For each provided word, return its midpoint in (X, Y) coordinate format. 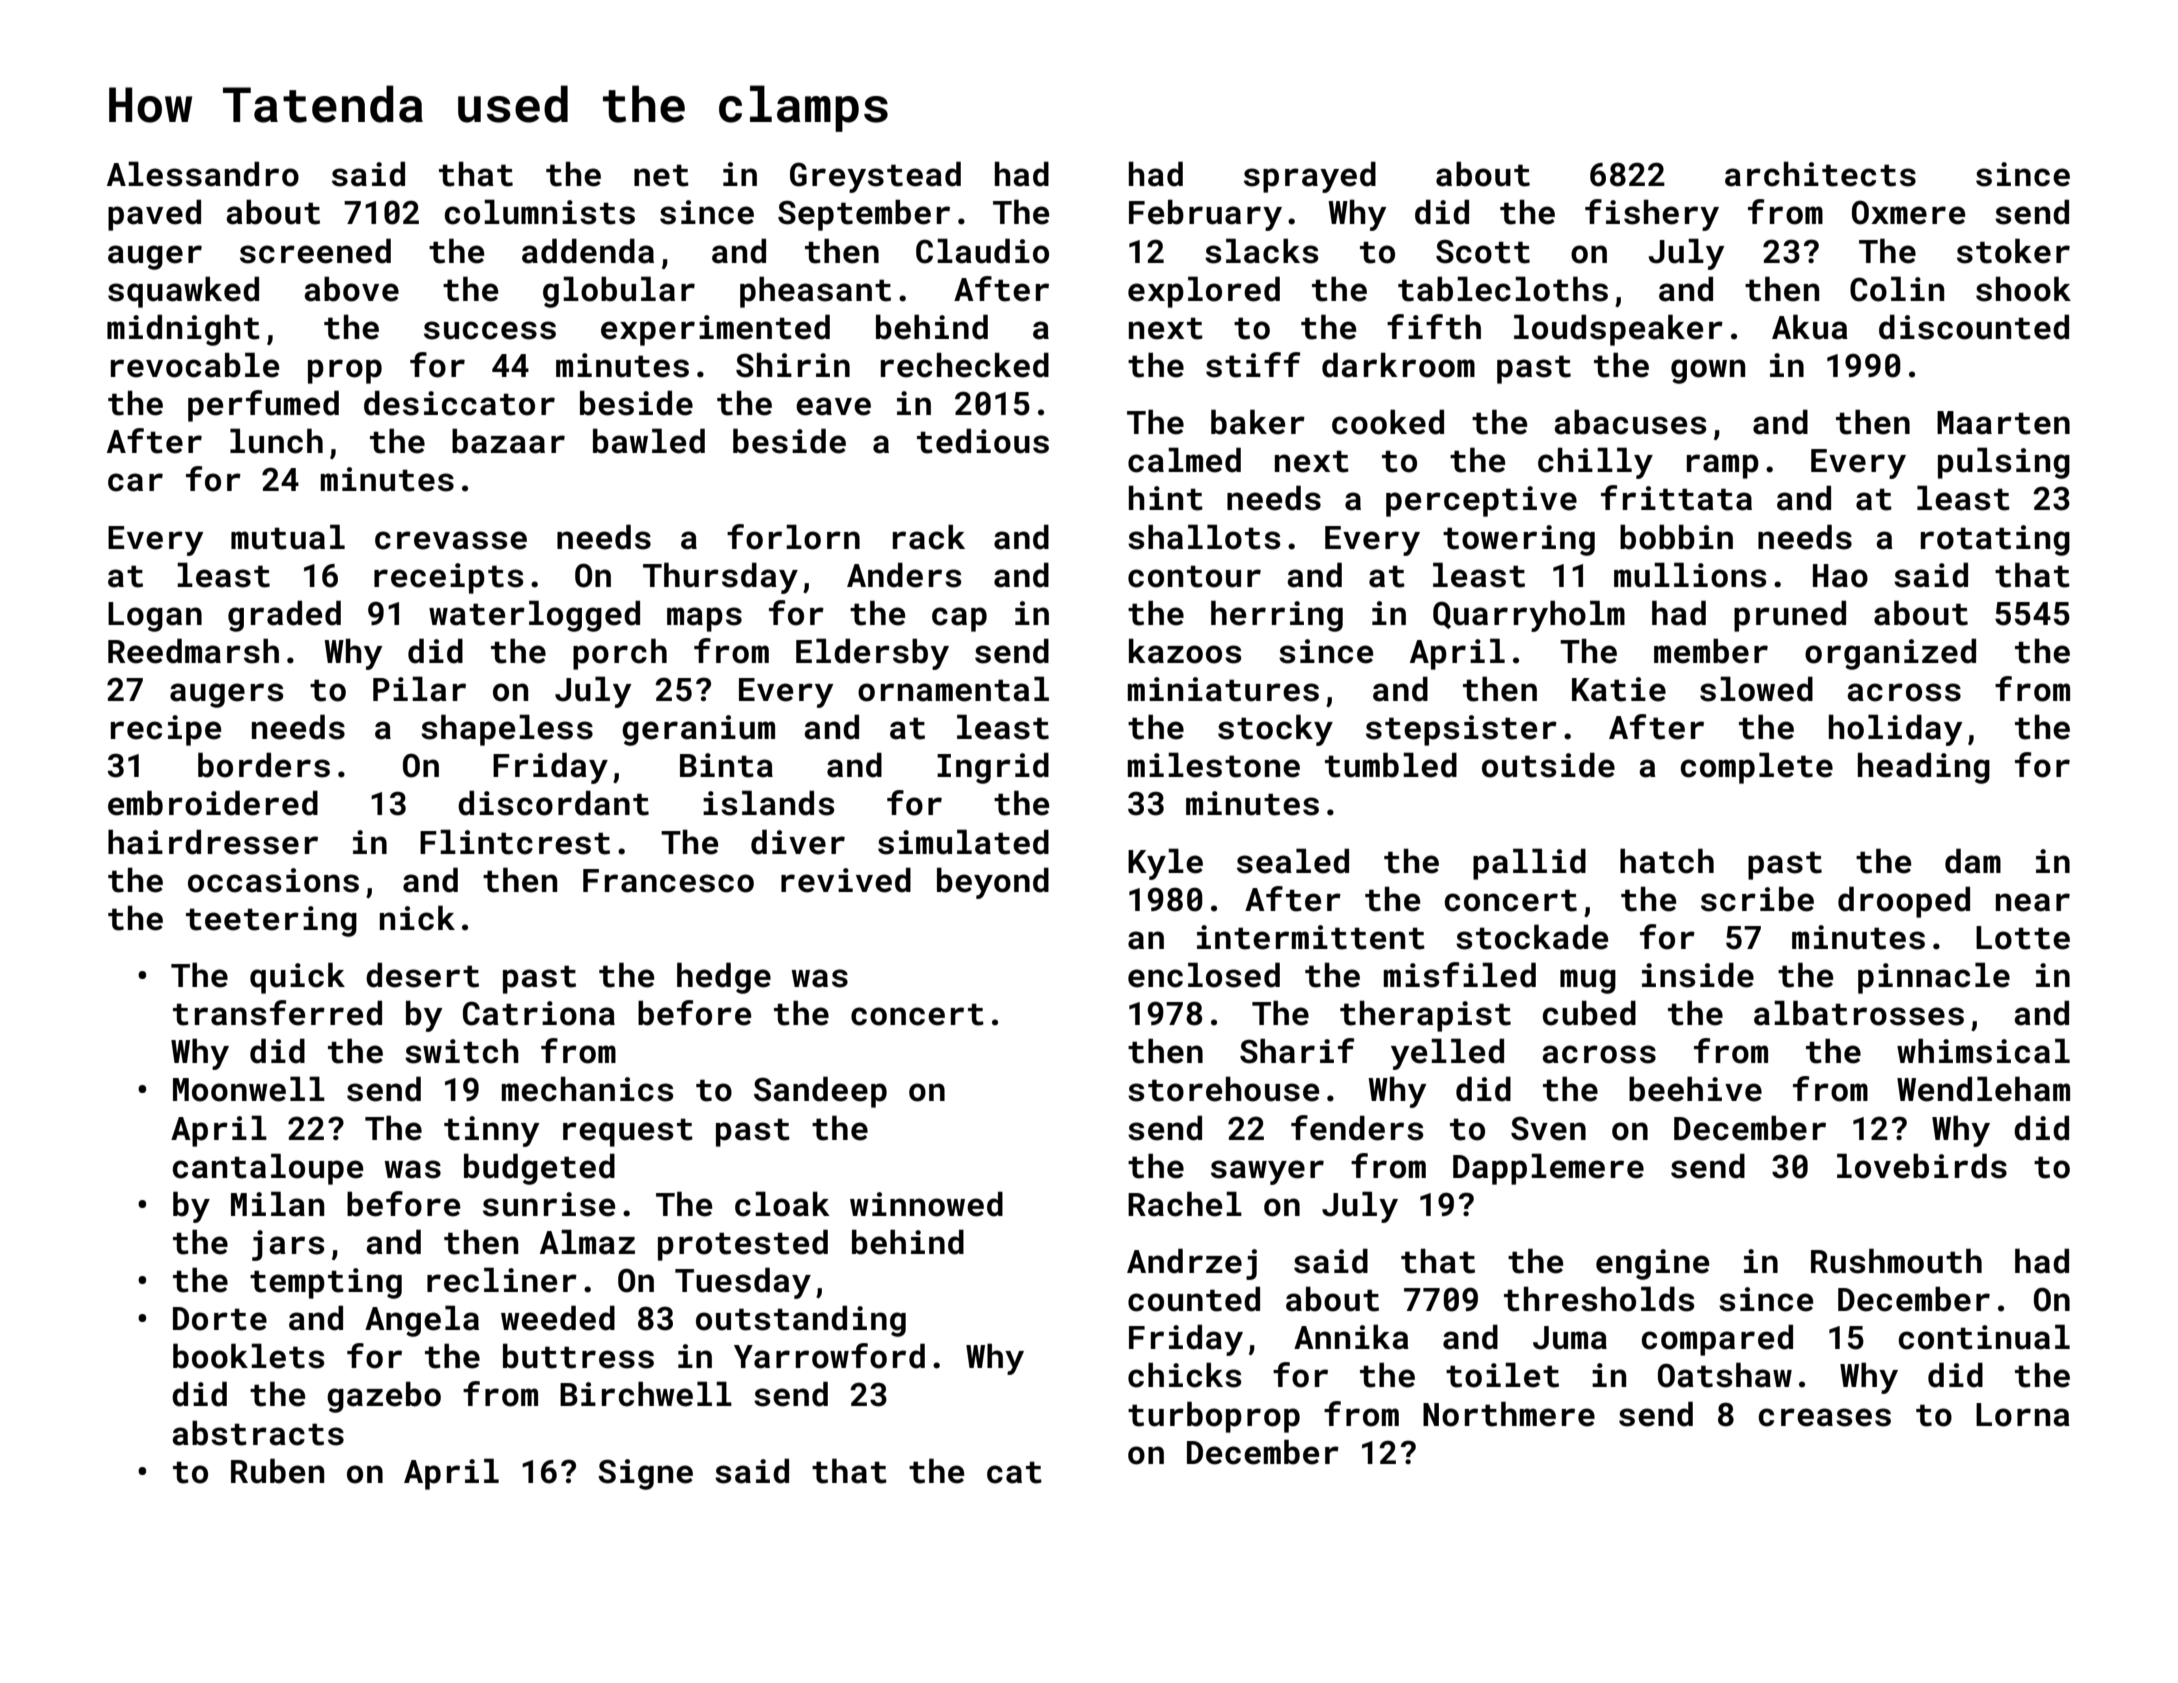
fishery (1652, 215)
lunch (276, 441)
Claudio (982, 251)
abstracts (258, 1433)
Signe (645, 1474)
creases (1824, 1417)
